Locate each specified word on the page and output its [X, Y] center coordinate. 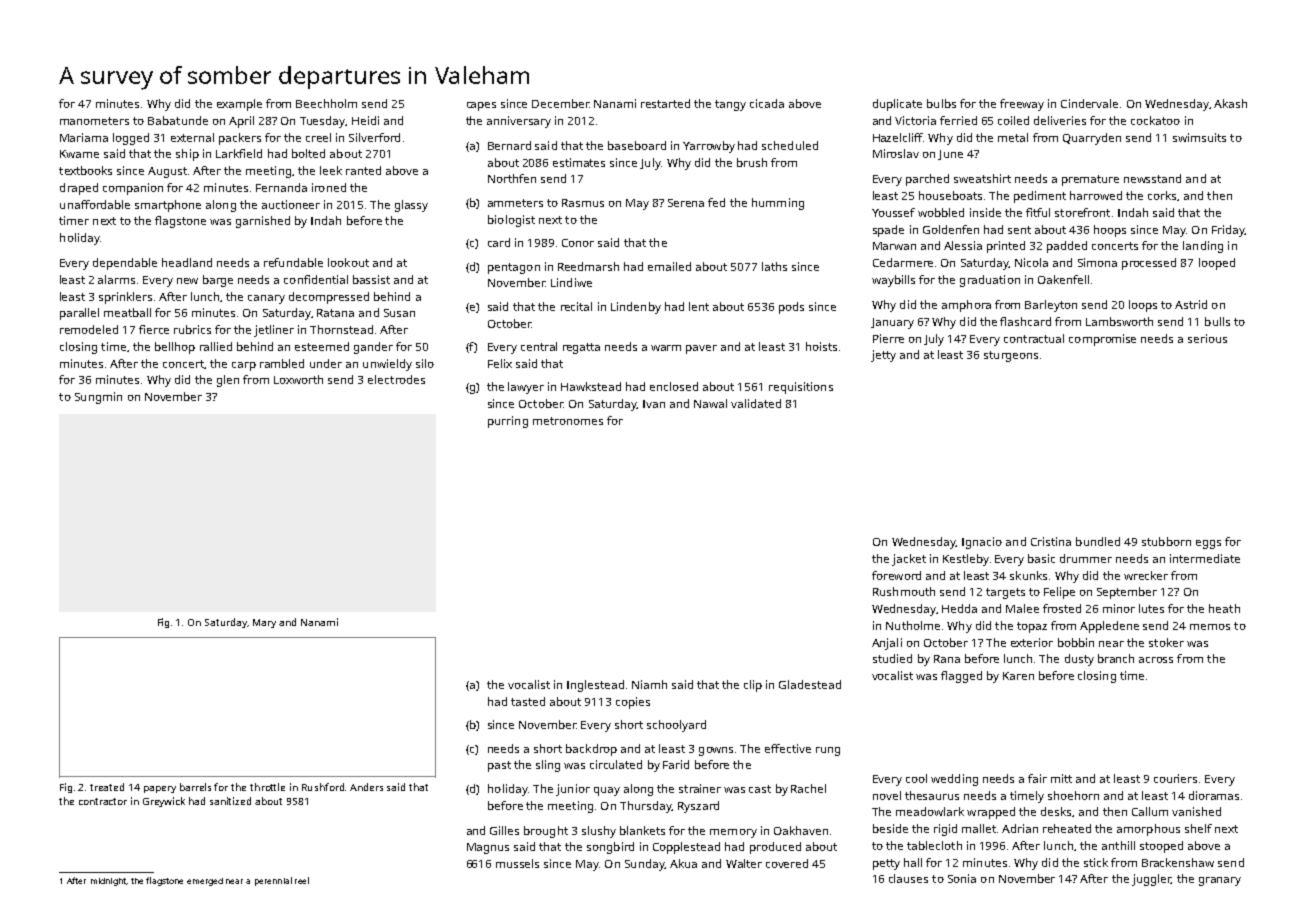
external [192, 137]
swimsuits [1199, 137]
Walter [744, 863]
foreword [896, 575]
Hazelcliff [898, 137]
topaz [1032, 627]
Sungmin [98, 398]
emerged [205, 882]
